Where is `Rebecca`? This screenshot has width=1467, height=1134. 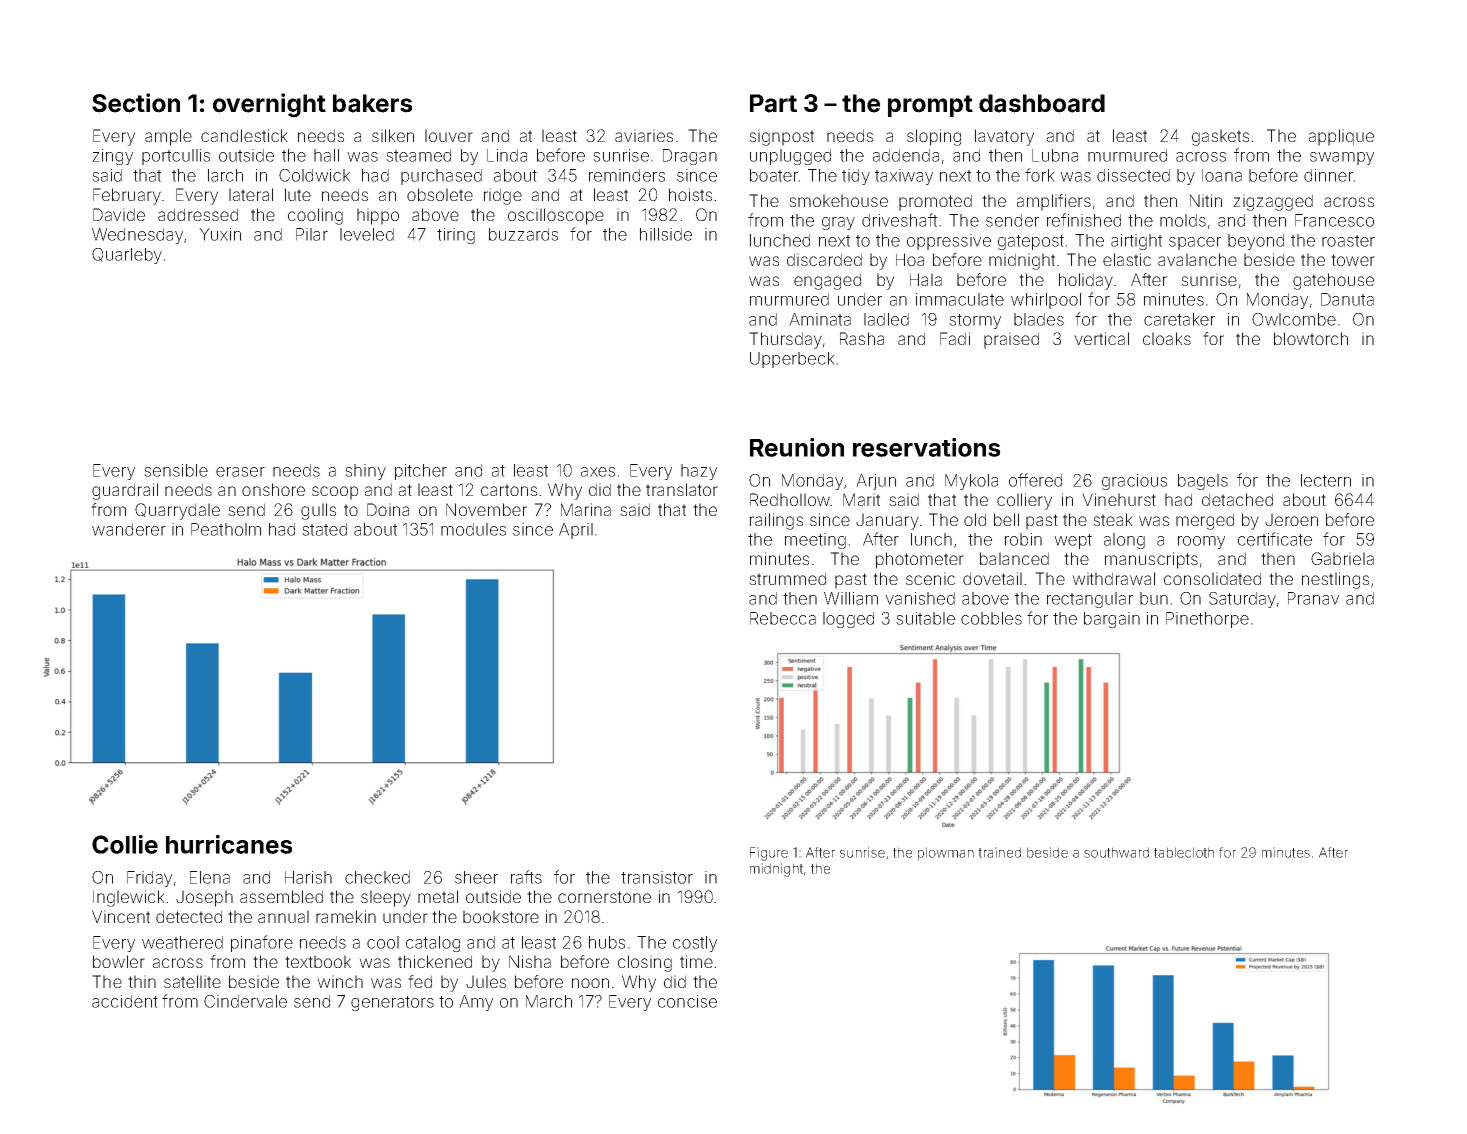 Rebecca is located at coordinates (783, 618).
